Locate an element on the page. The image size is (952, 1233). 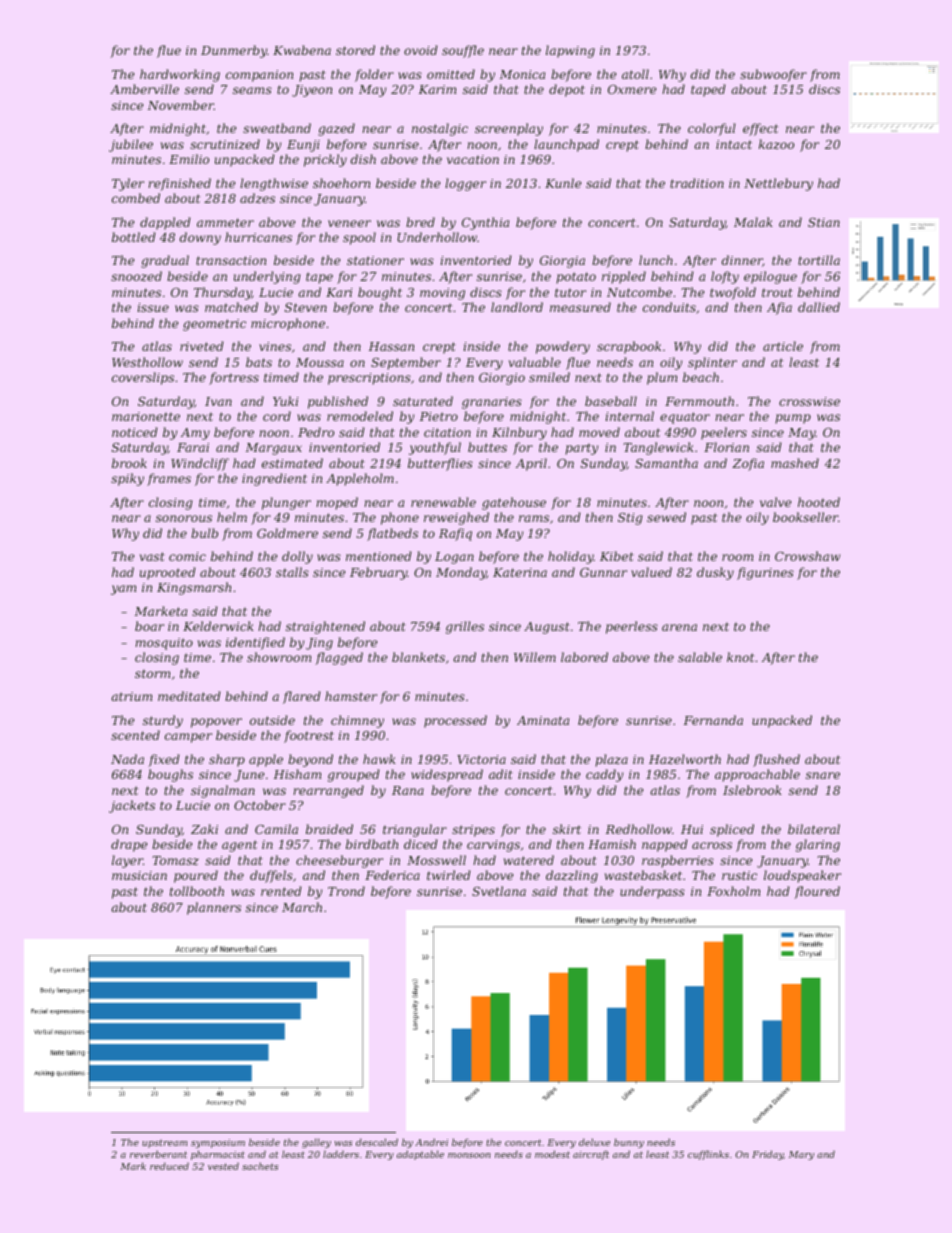
galley is located at coordinates (316, 1143).
